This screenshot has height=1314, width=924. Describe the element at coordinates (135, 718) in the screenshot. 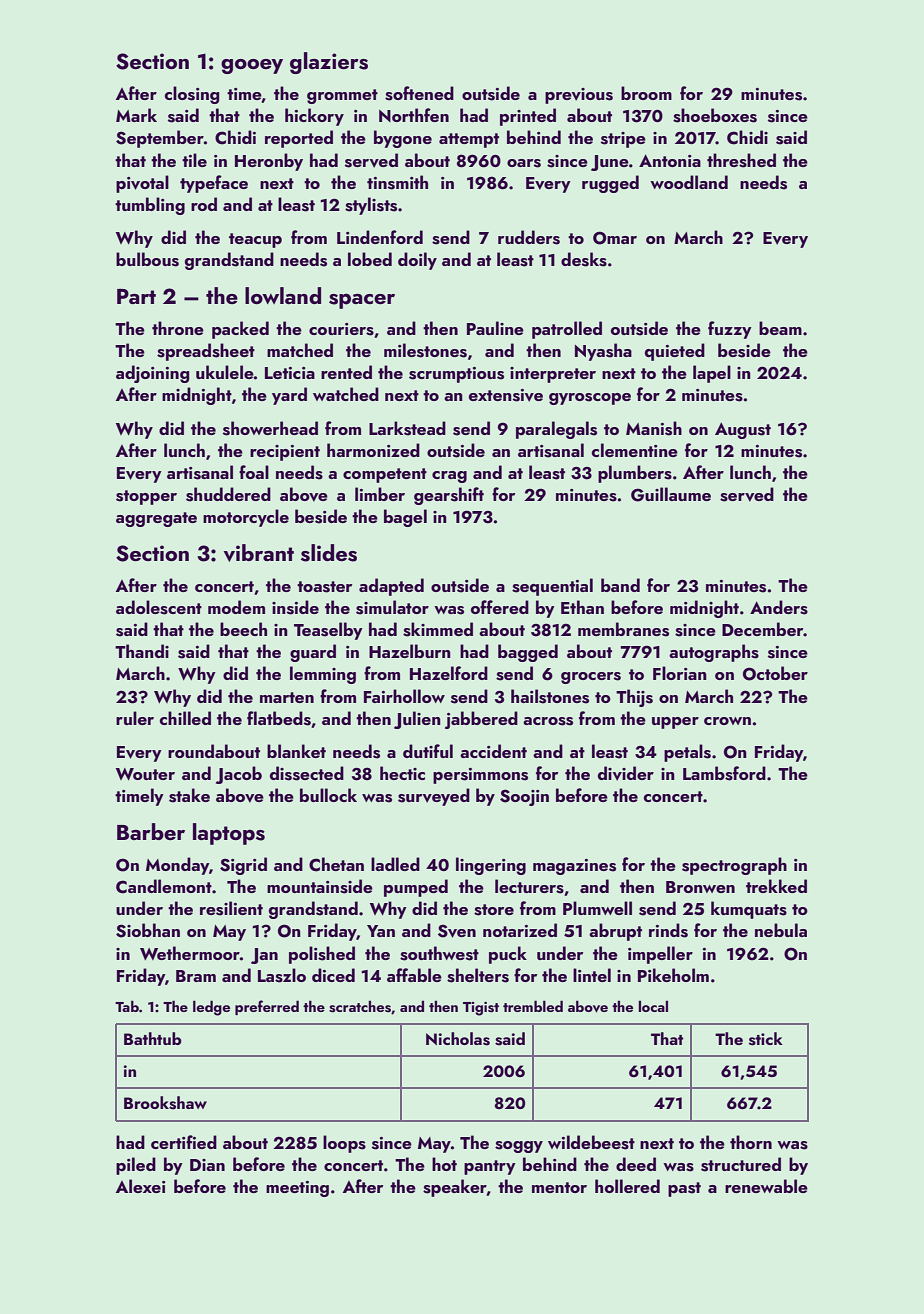

I see `ruler` at that location.
